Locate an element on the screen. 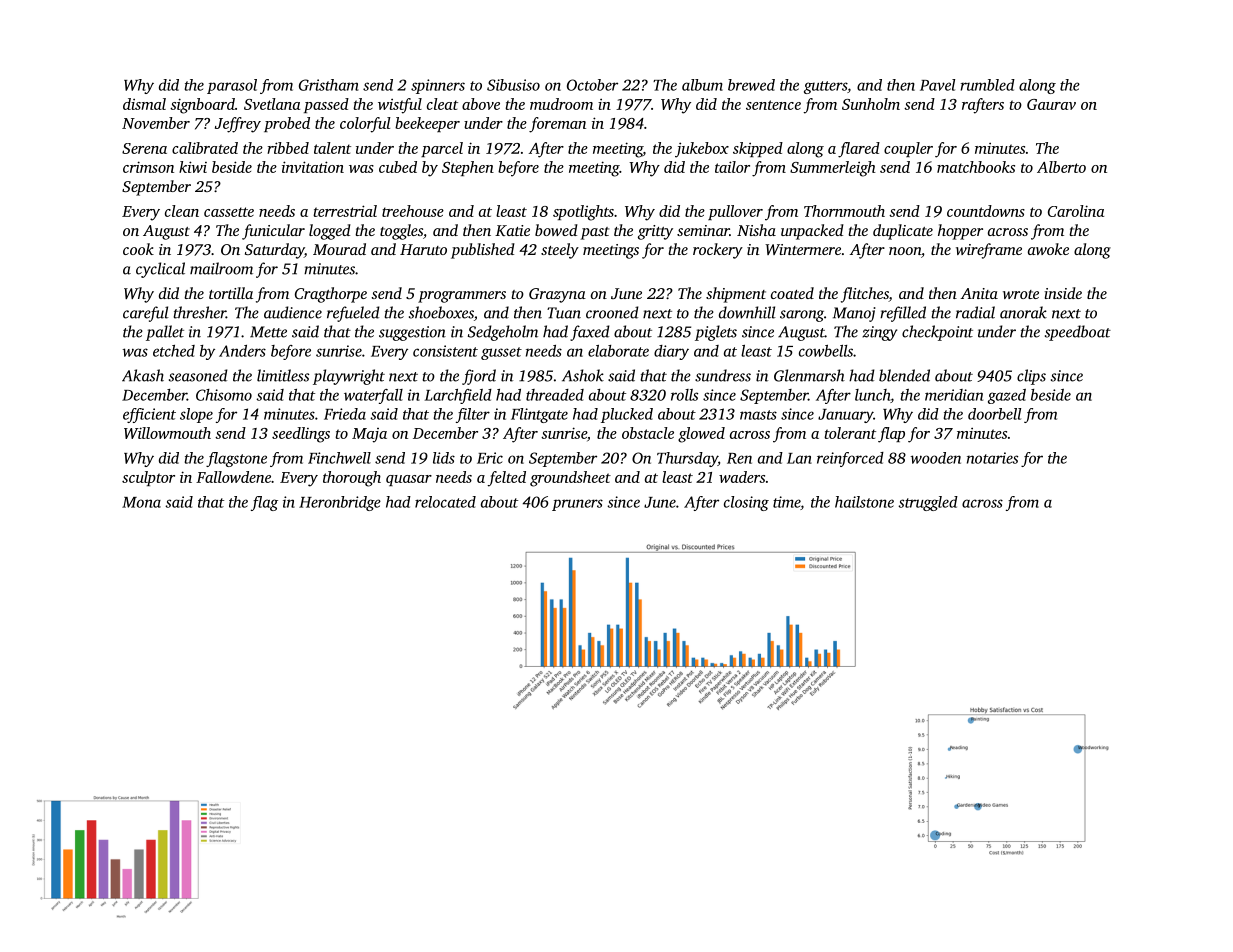 This screenshot has width=1233, height=952. groundsheet is located at coordinates (570, 479).
